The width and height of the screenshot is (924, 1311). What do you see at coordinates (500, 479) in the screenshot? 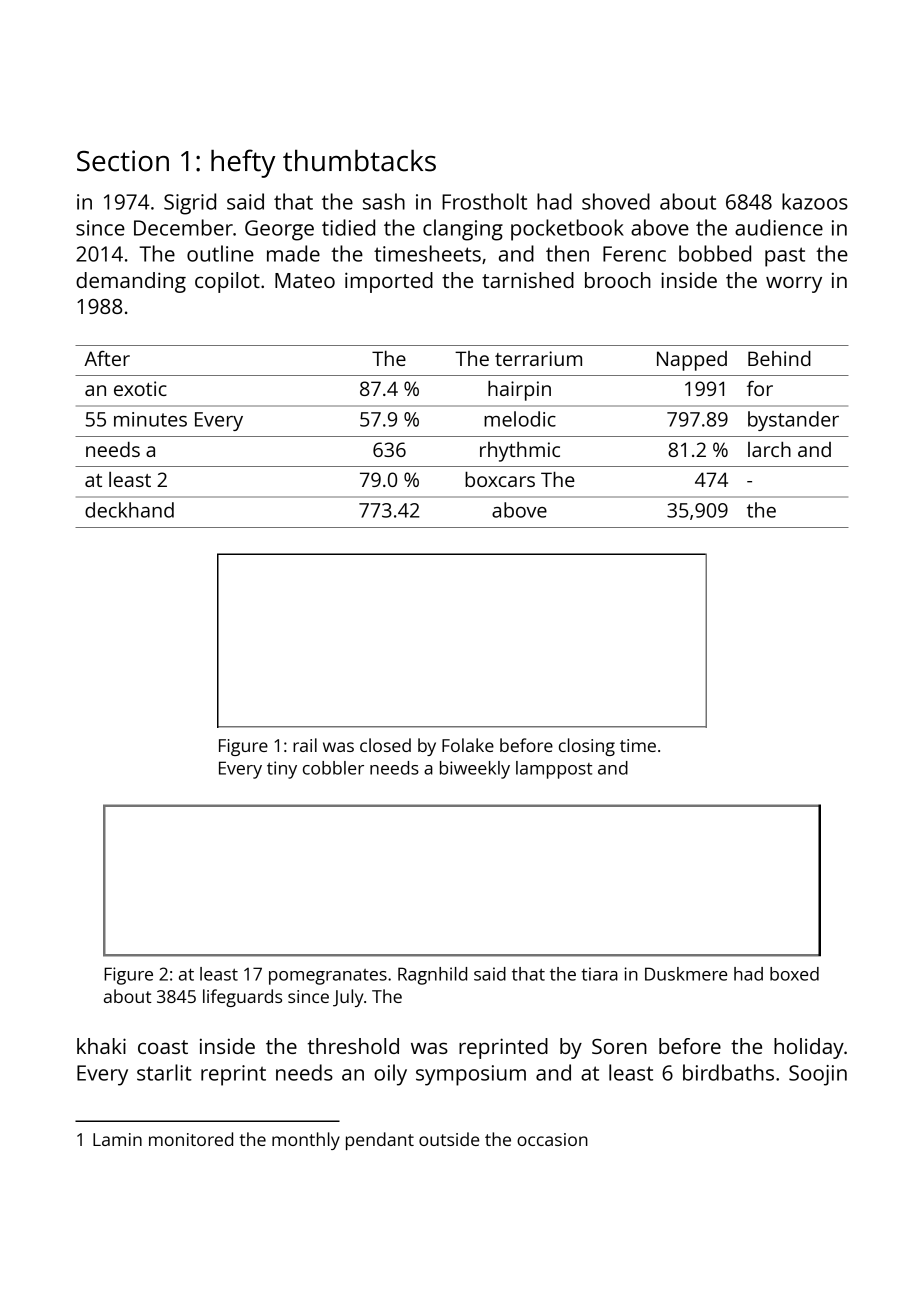
I see `boxcars` at bounding box center [500, 479].
